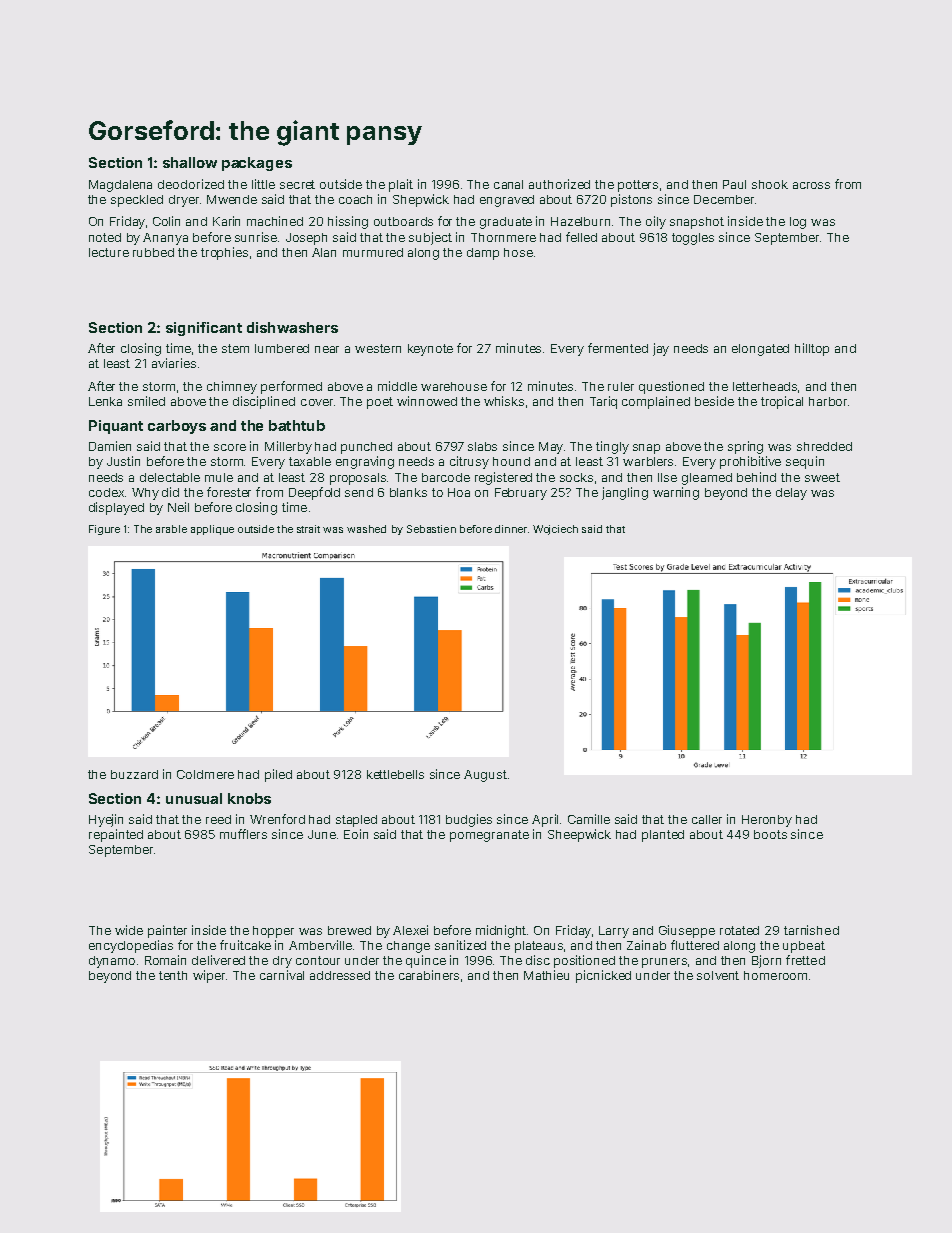 Image resolution: width=952 pixels, height=1233 pixels. Describe the element at coordinates (504, 401) in the screenshot. I see `whisks` at that location.
